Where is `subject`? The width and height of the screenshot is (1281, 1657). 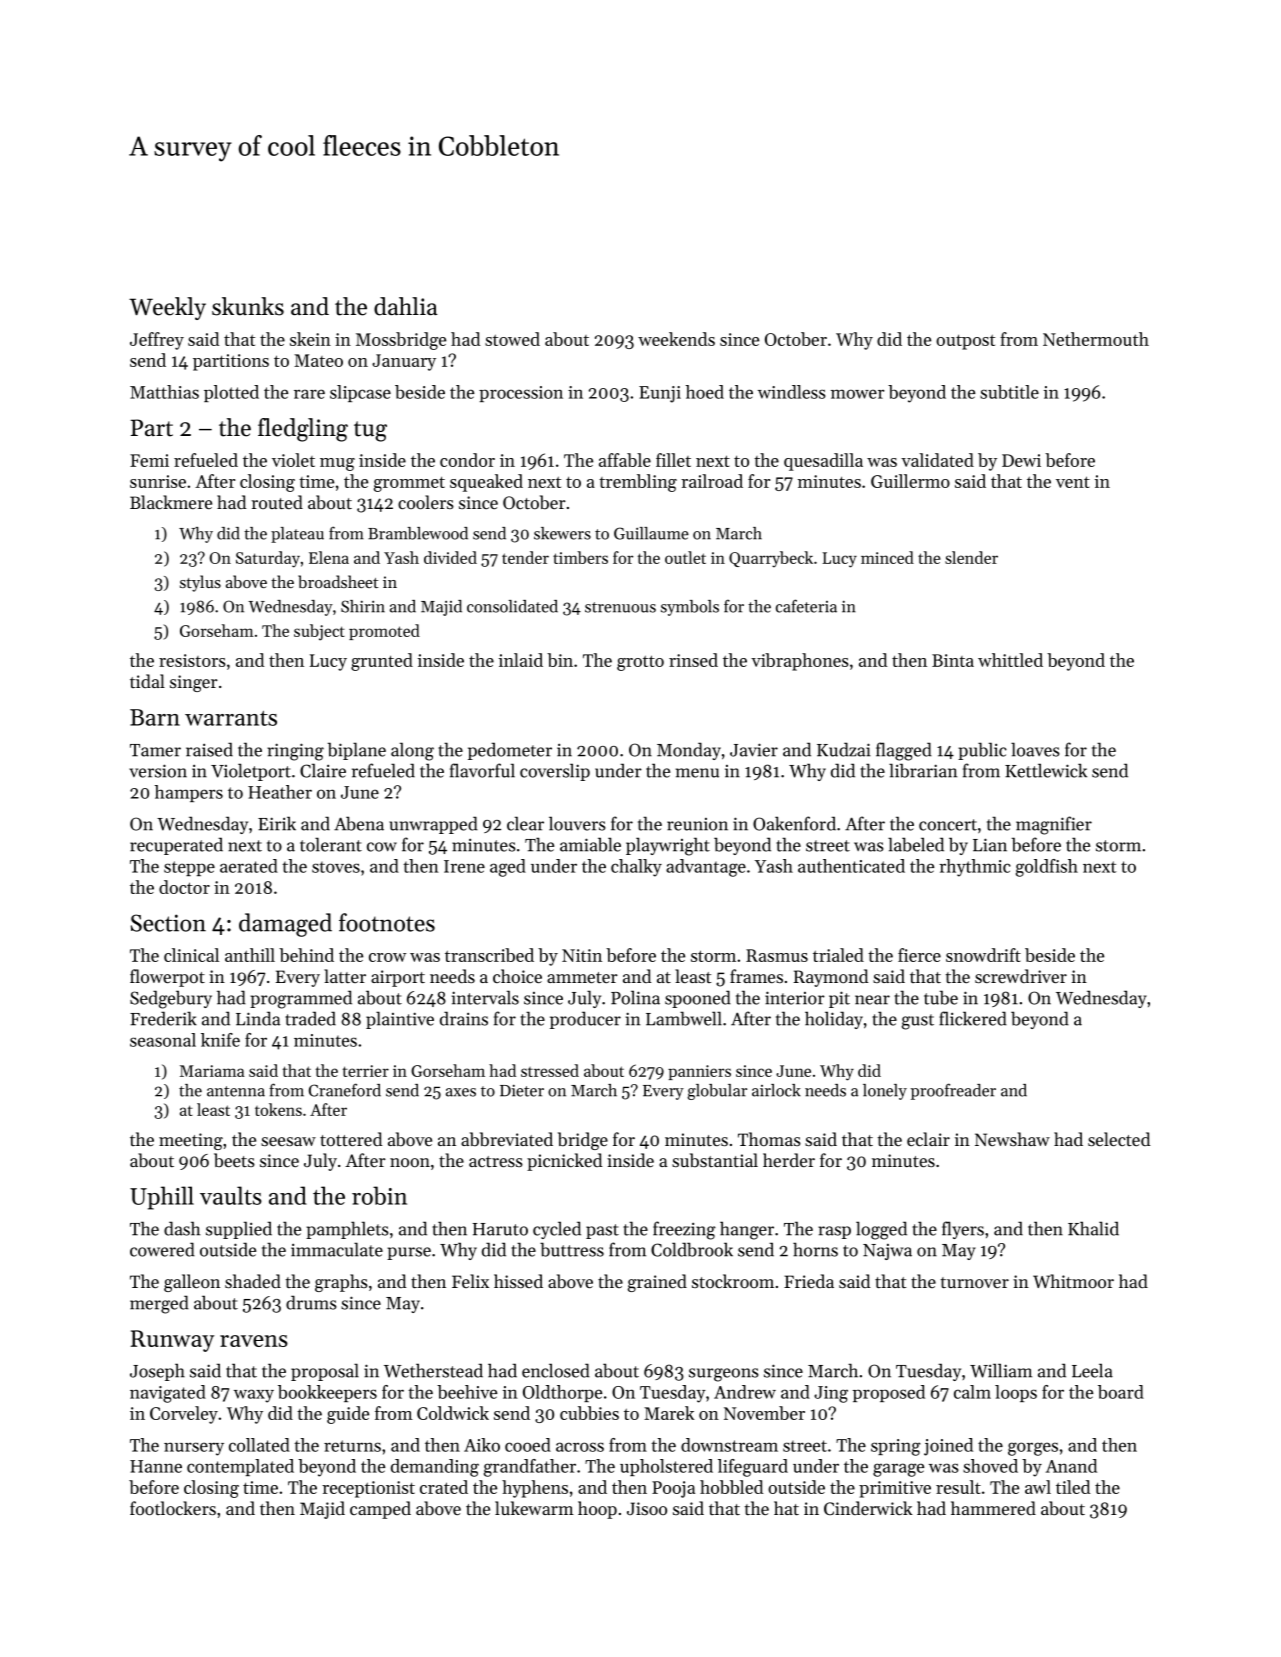
subject is located at coordinates (319, 632).
